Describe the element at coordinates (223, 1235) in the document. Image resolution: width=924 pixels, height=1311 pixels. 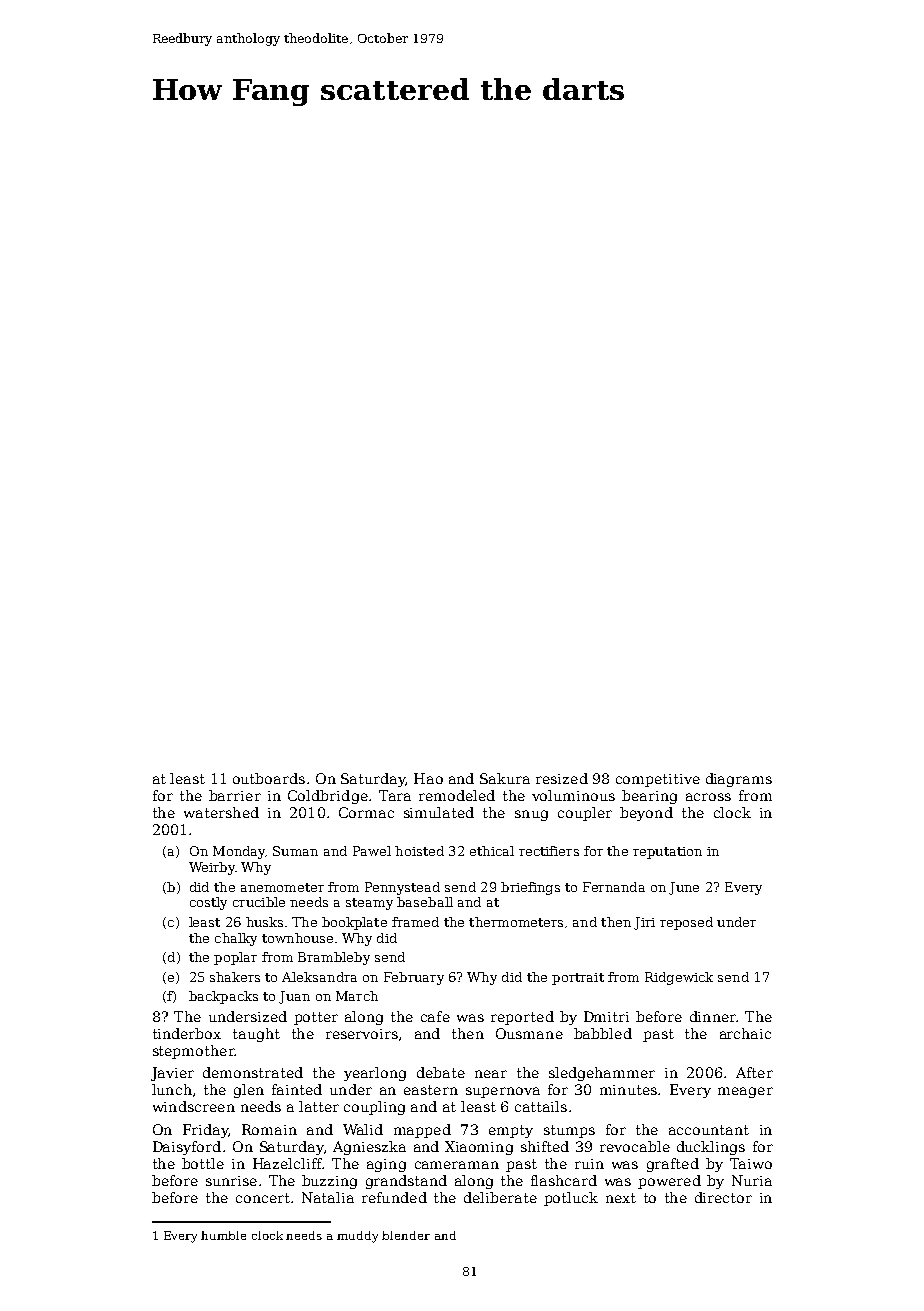
I see `humble` at that location.
